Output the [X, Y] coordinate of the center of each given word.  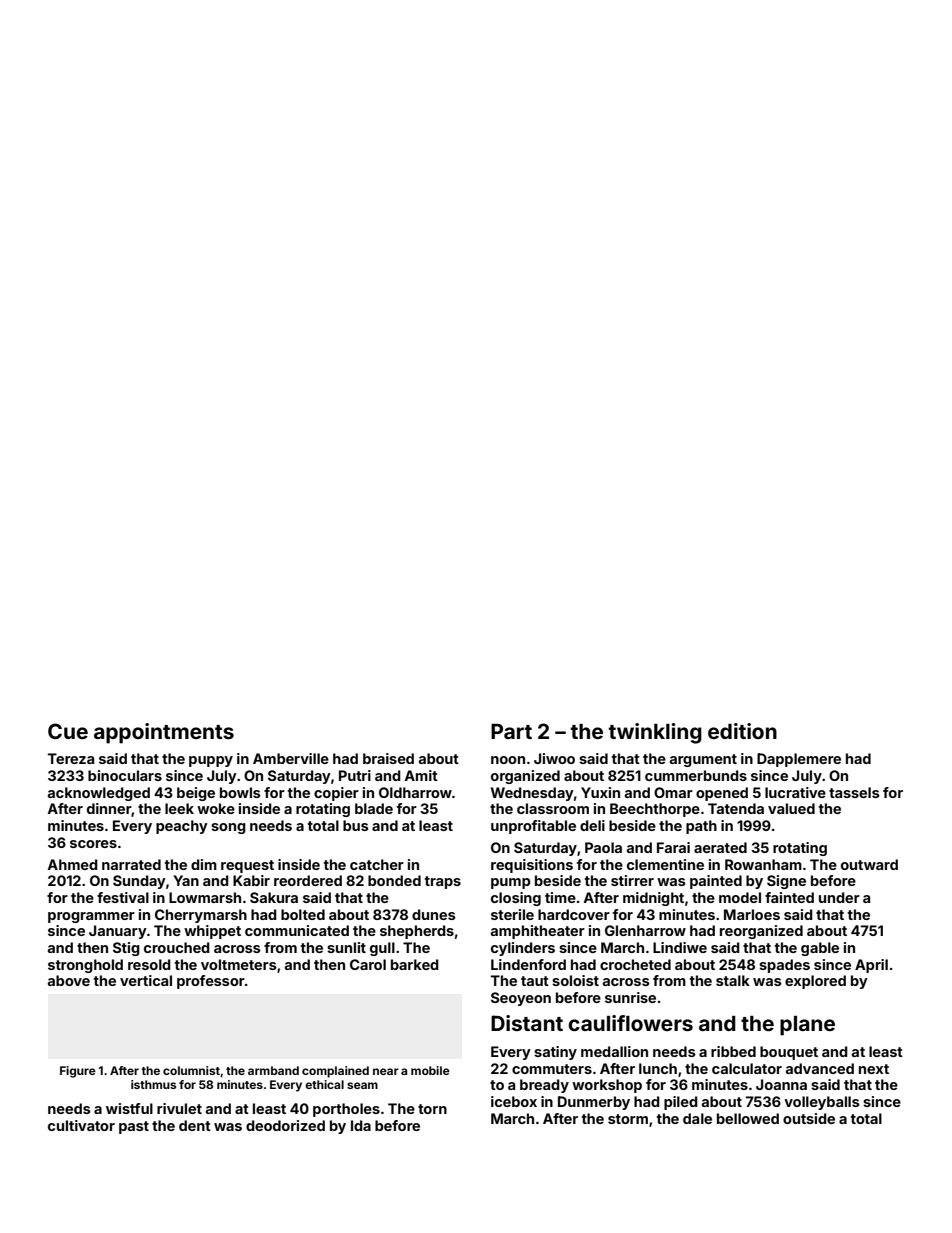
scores [93, 844]
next [874, 1069]
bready [544, 1086]
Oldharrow [415, 792]
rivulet [179, 1108]
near [386, 1071]
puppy [211, 761]
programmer [91, 917]
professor [211, 982]
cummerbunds [696, 775]
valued [791, 808]
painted [716, 882]
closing [516, 899]
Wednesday [532, 794]
